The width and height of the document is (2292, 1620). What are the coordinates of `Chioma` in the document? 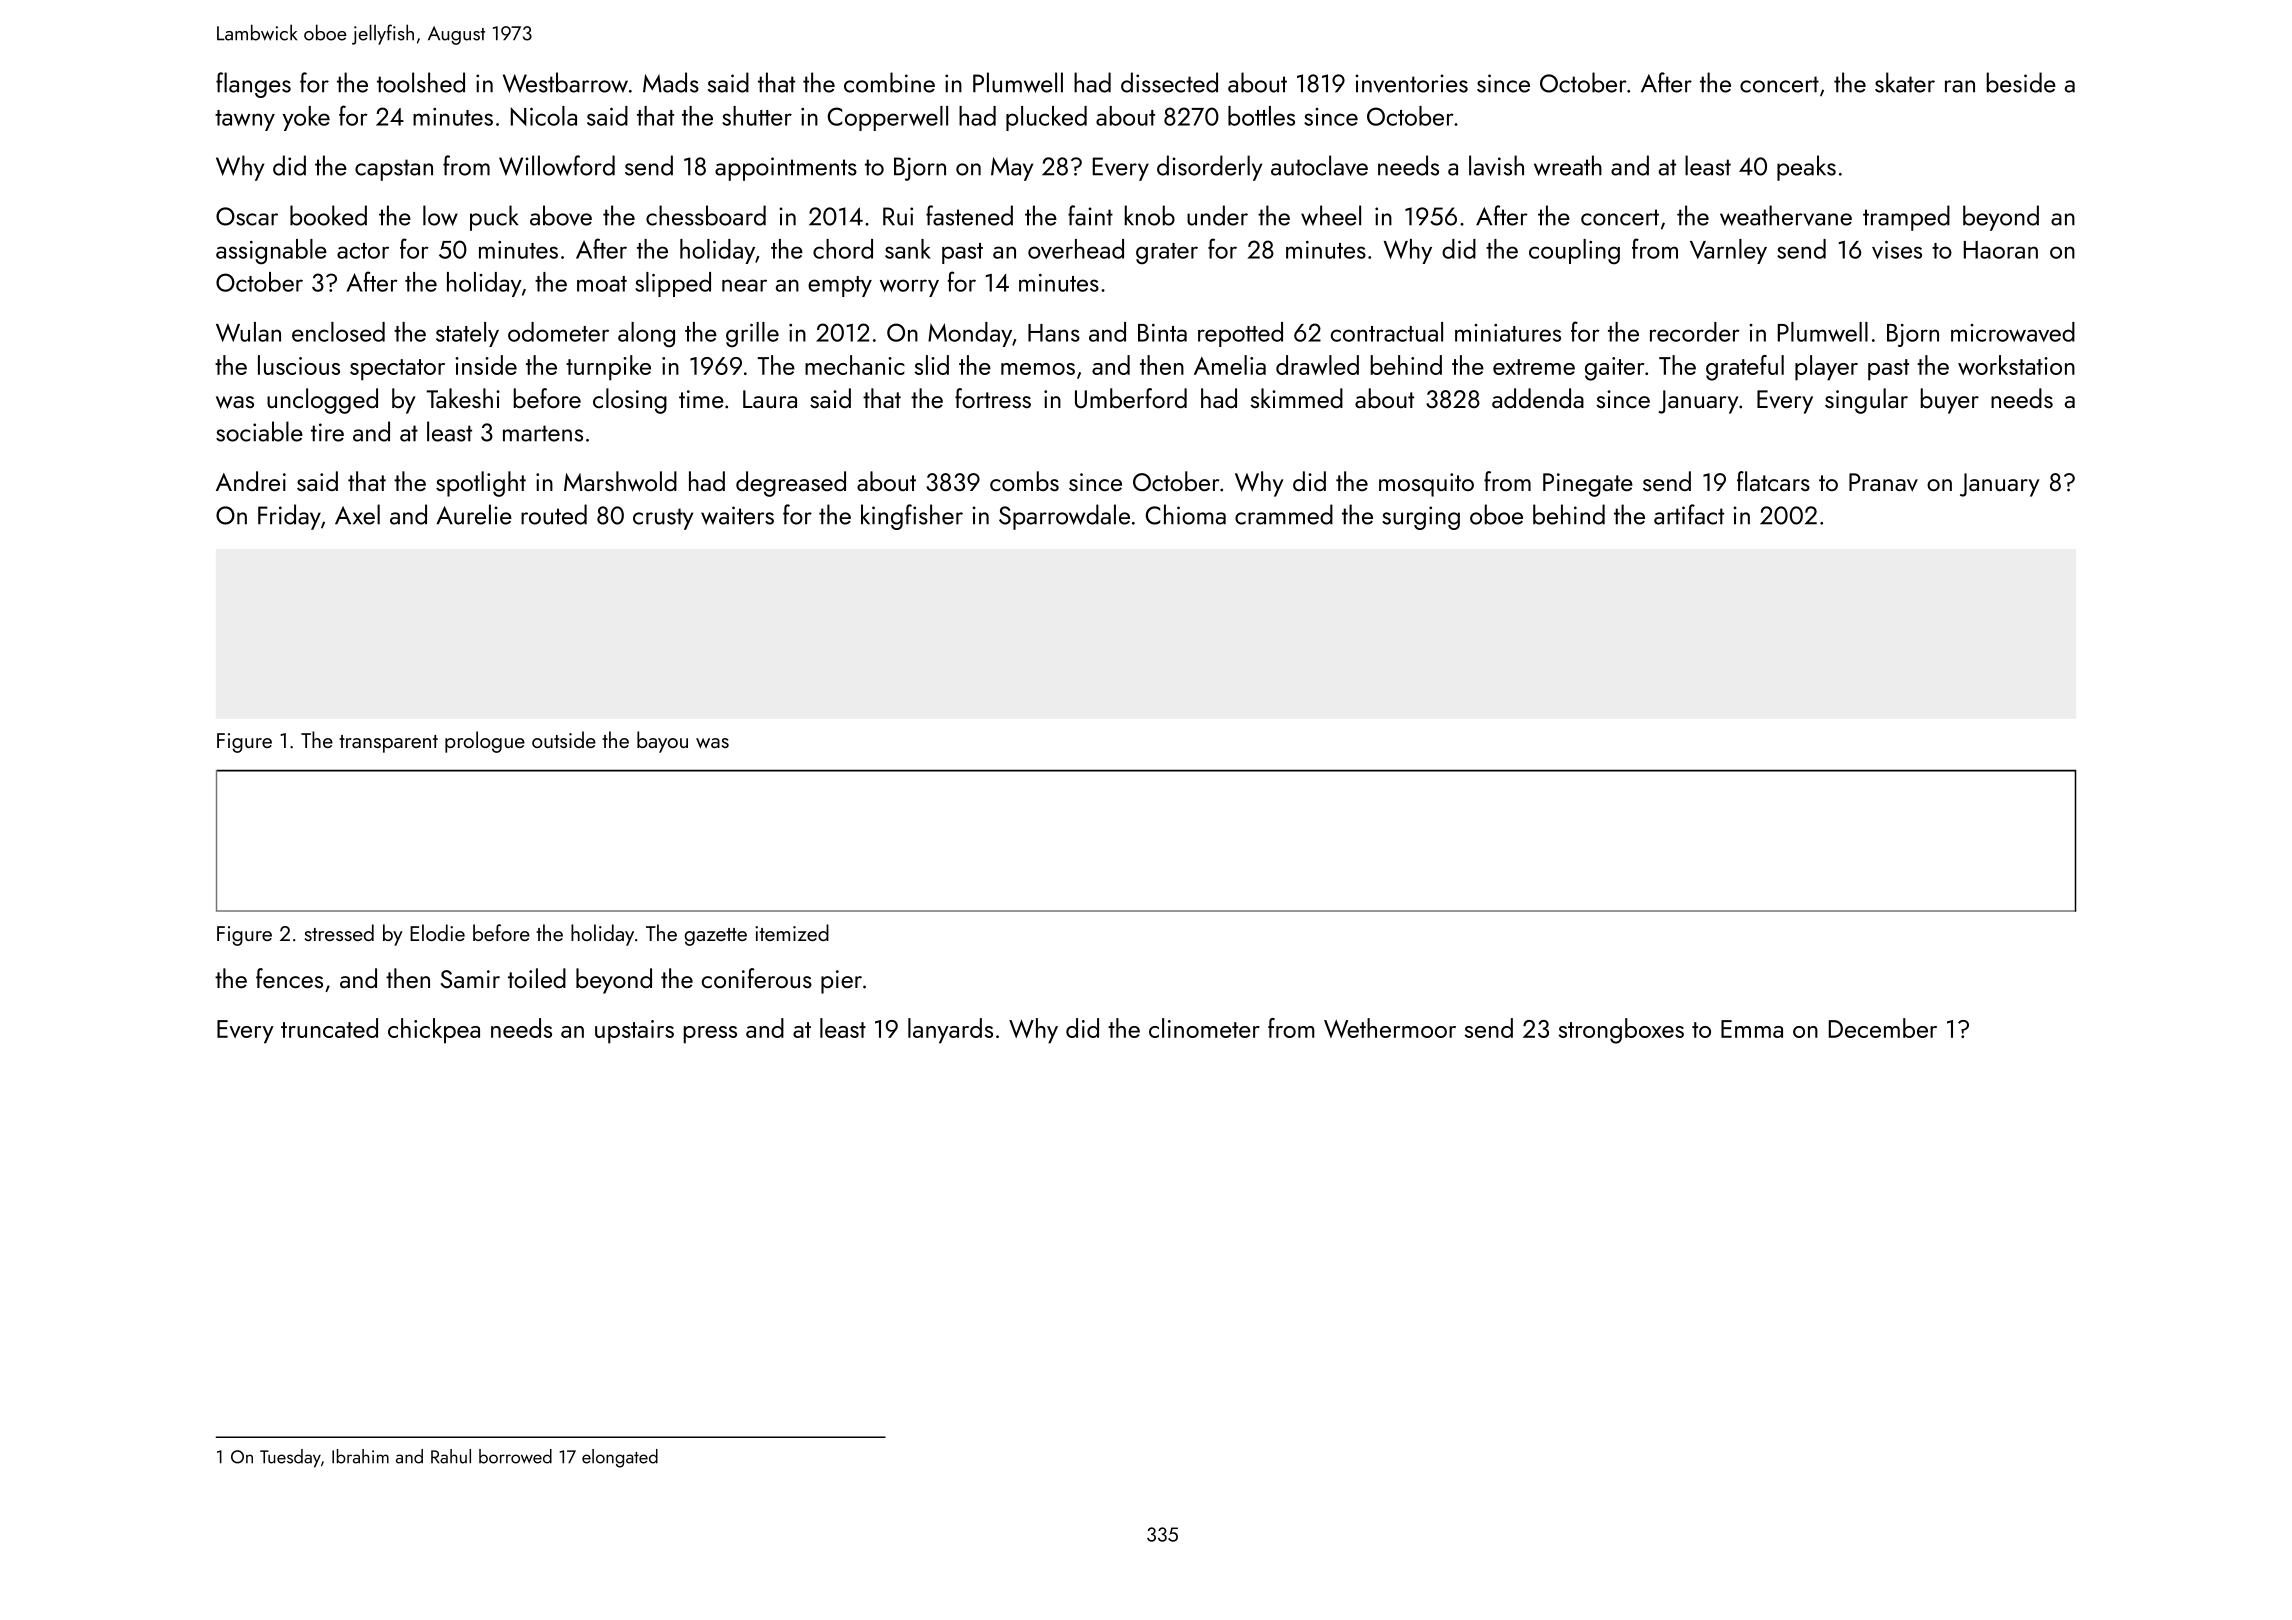 It's located at (1186, 514).
